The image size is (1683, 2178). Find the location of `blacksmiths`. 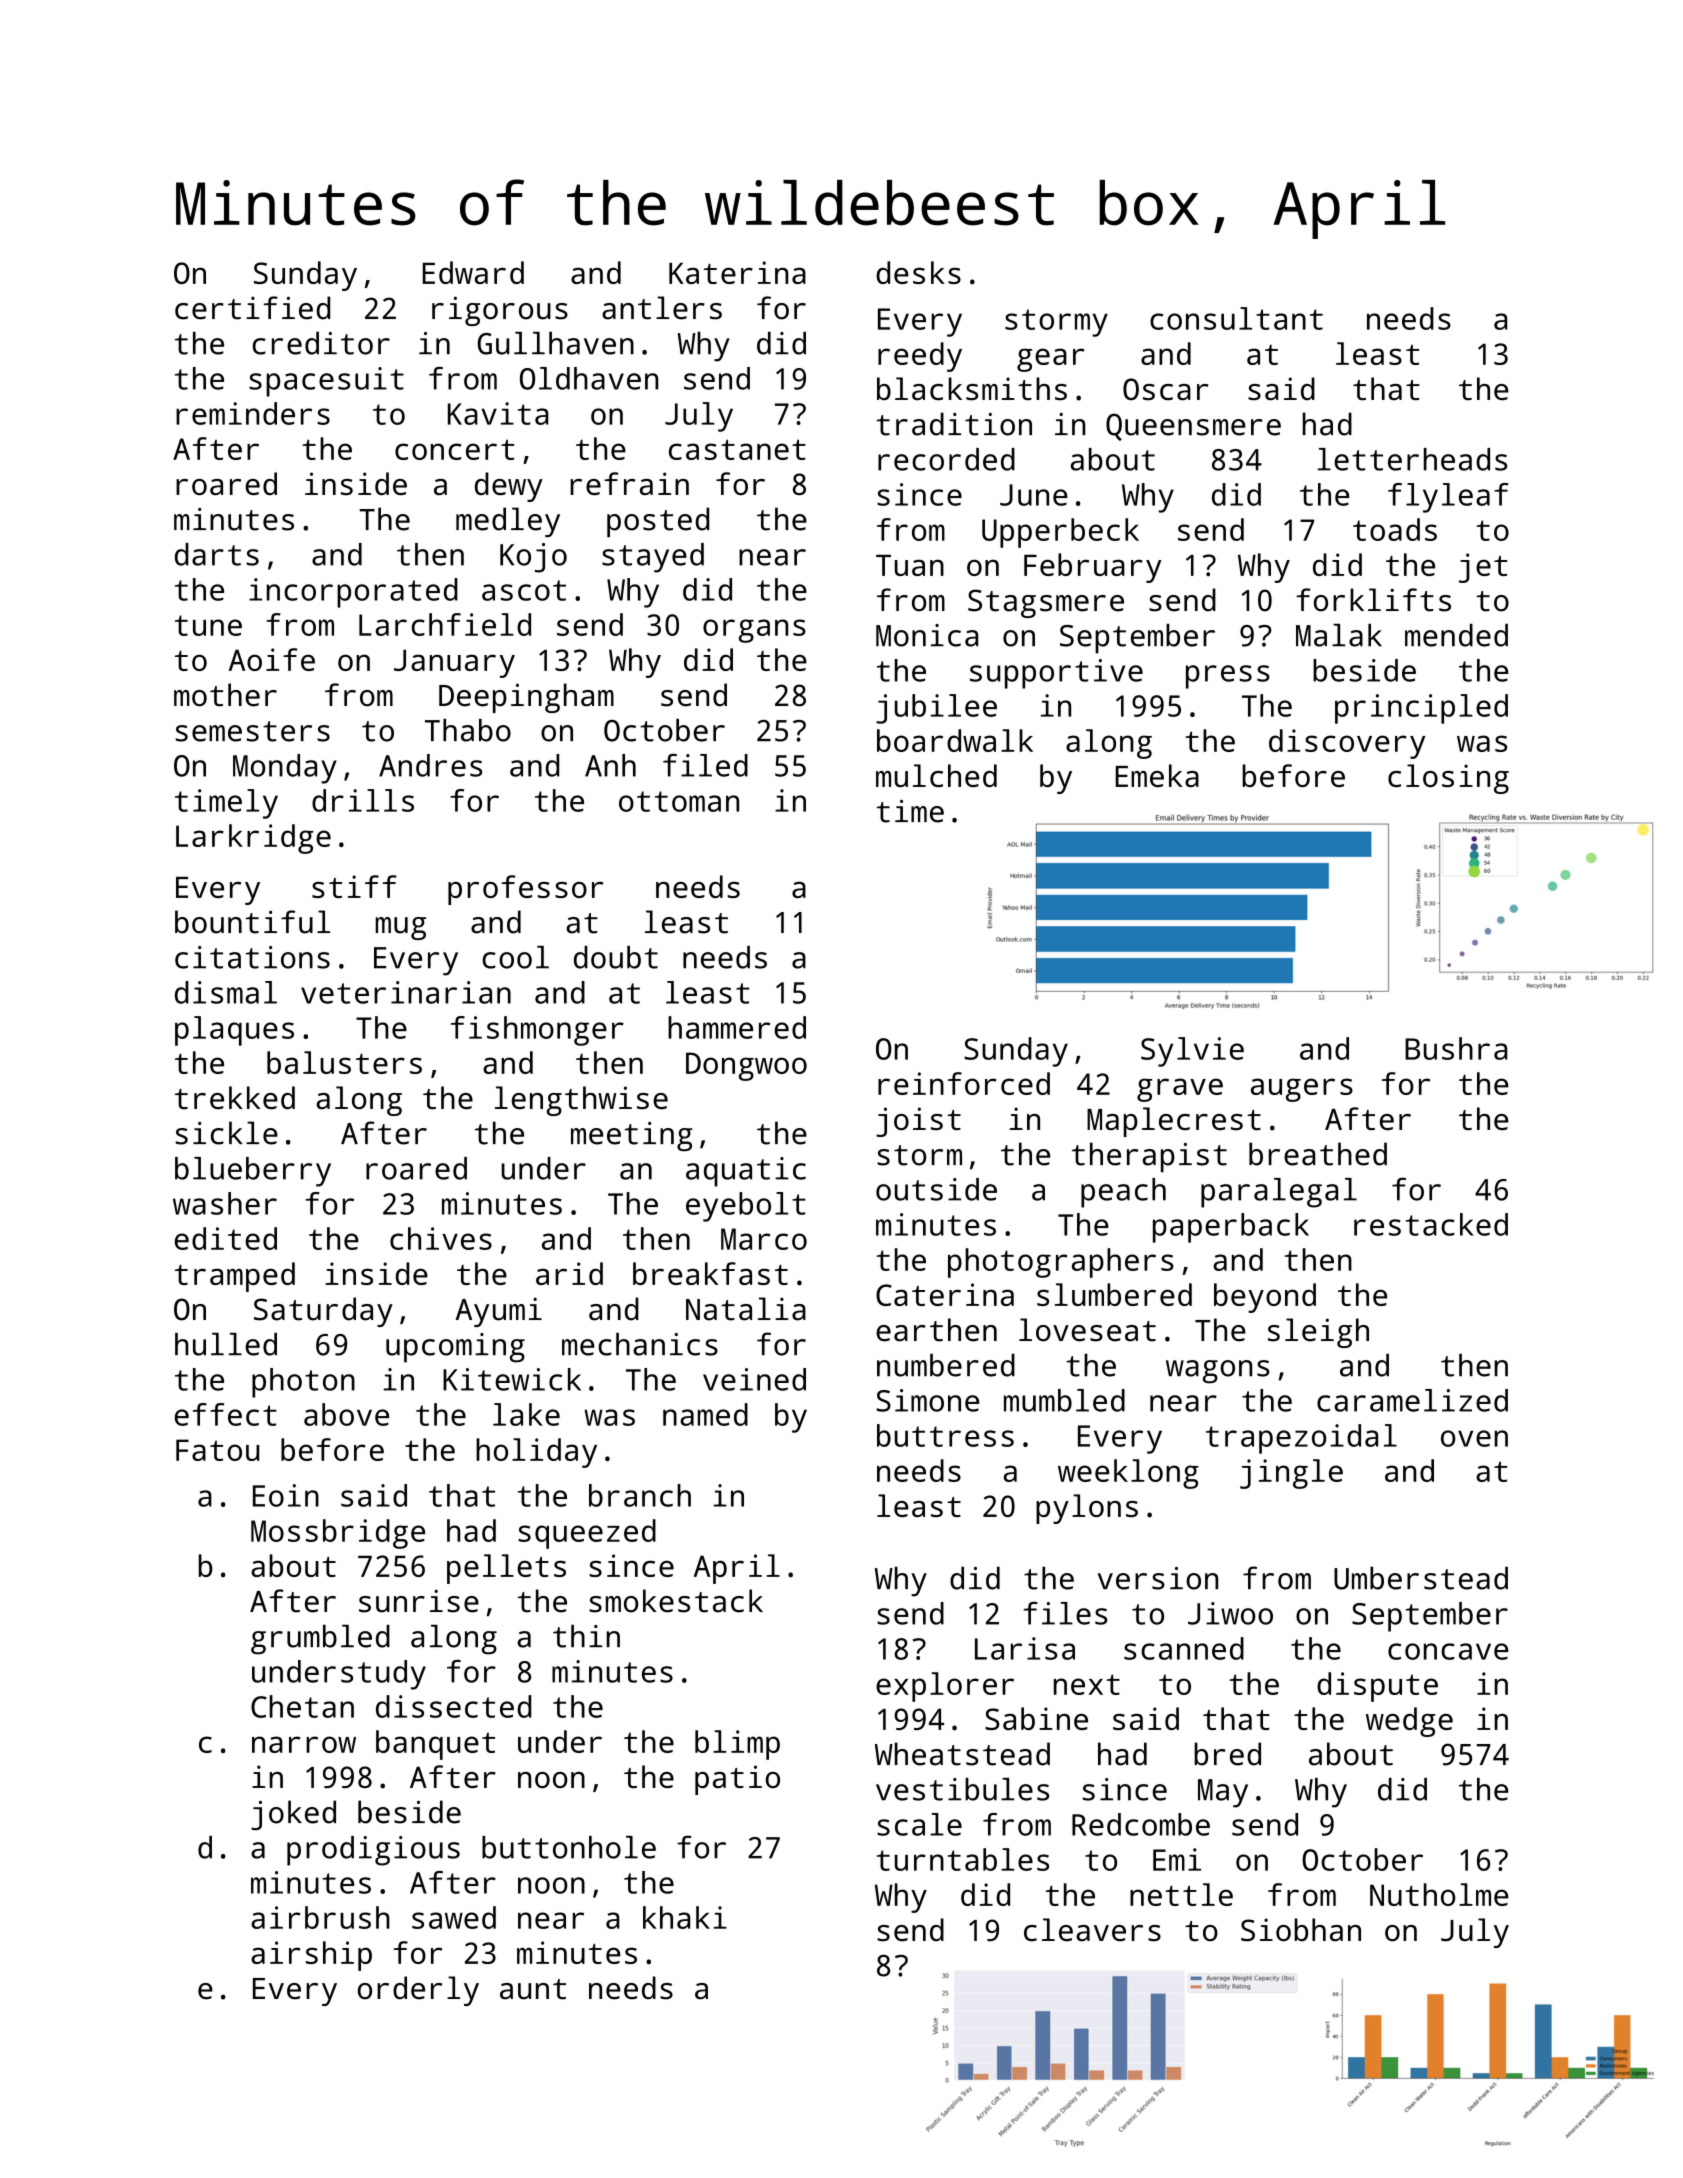

blacksmiths is located at coordinates (972, 389).
